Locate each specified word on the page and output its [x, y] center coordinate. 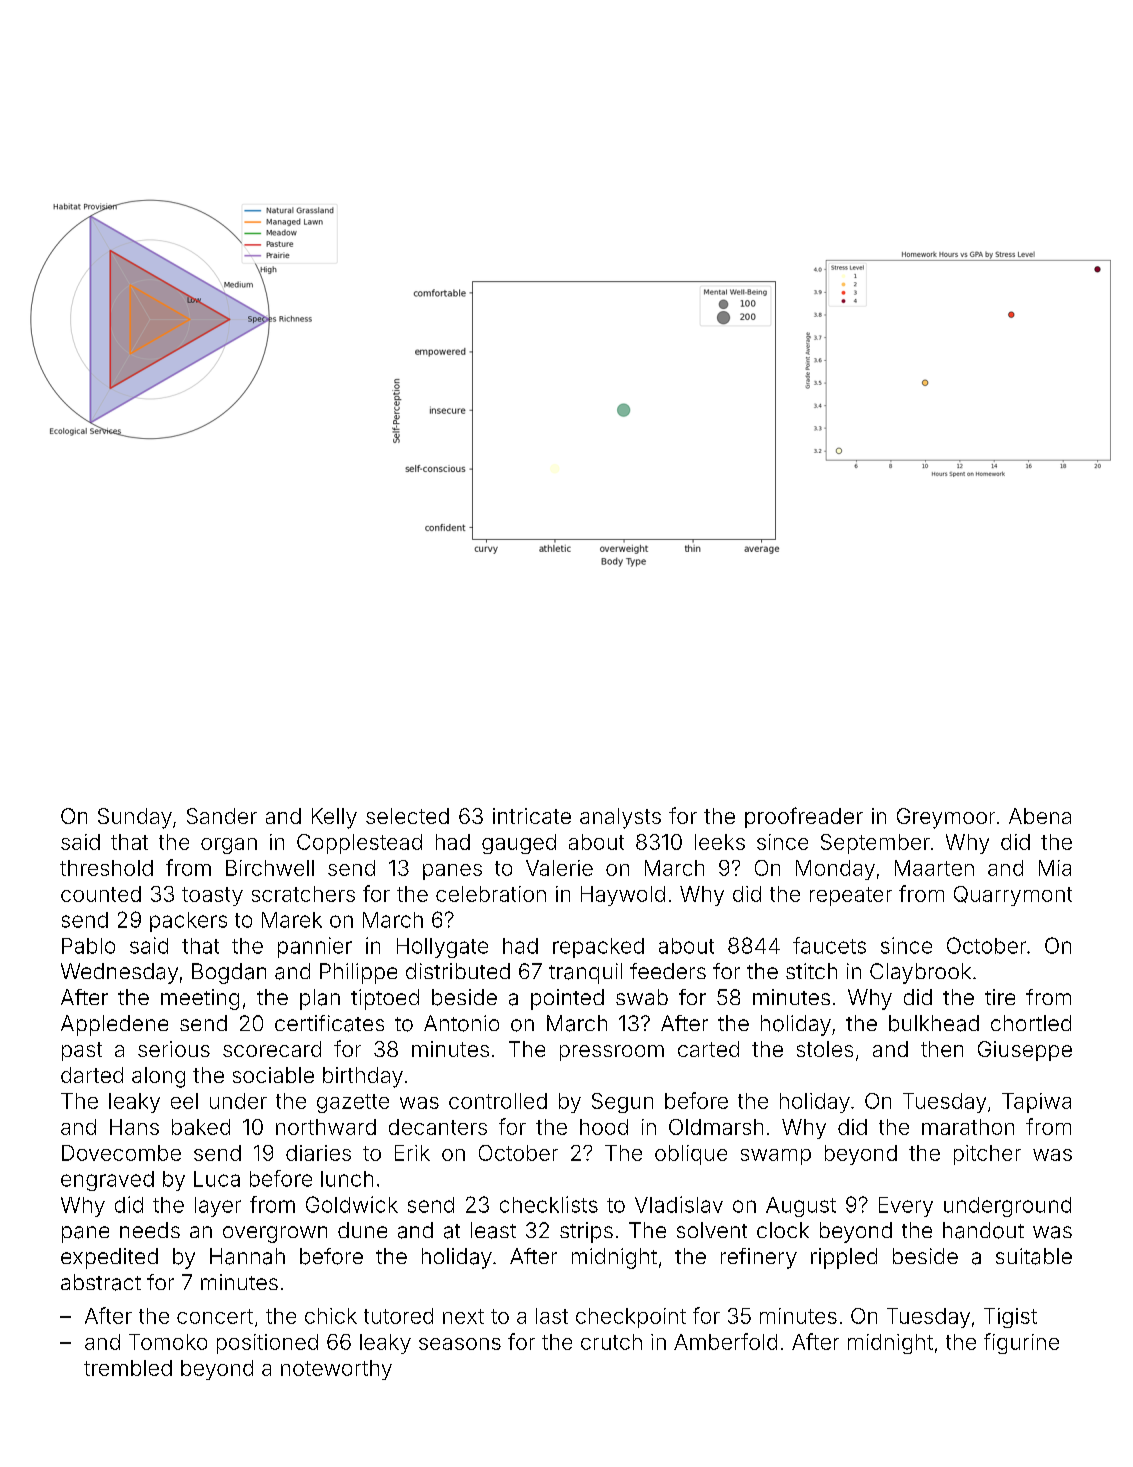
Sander [222, 816]
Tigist [1010, 1318]
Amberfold [725, 1341]
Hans [134, 1127]
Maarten [934, 868]
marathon [968, 1127]
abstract [101, 1282]
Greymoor [946, 818]
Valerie [559, 868]
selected [407, 816]
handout [983, 1230]
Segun [622, 1103]
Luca [217, 1179]
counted [101, 894]
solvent [712, 1230]
